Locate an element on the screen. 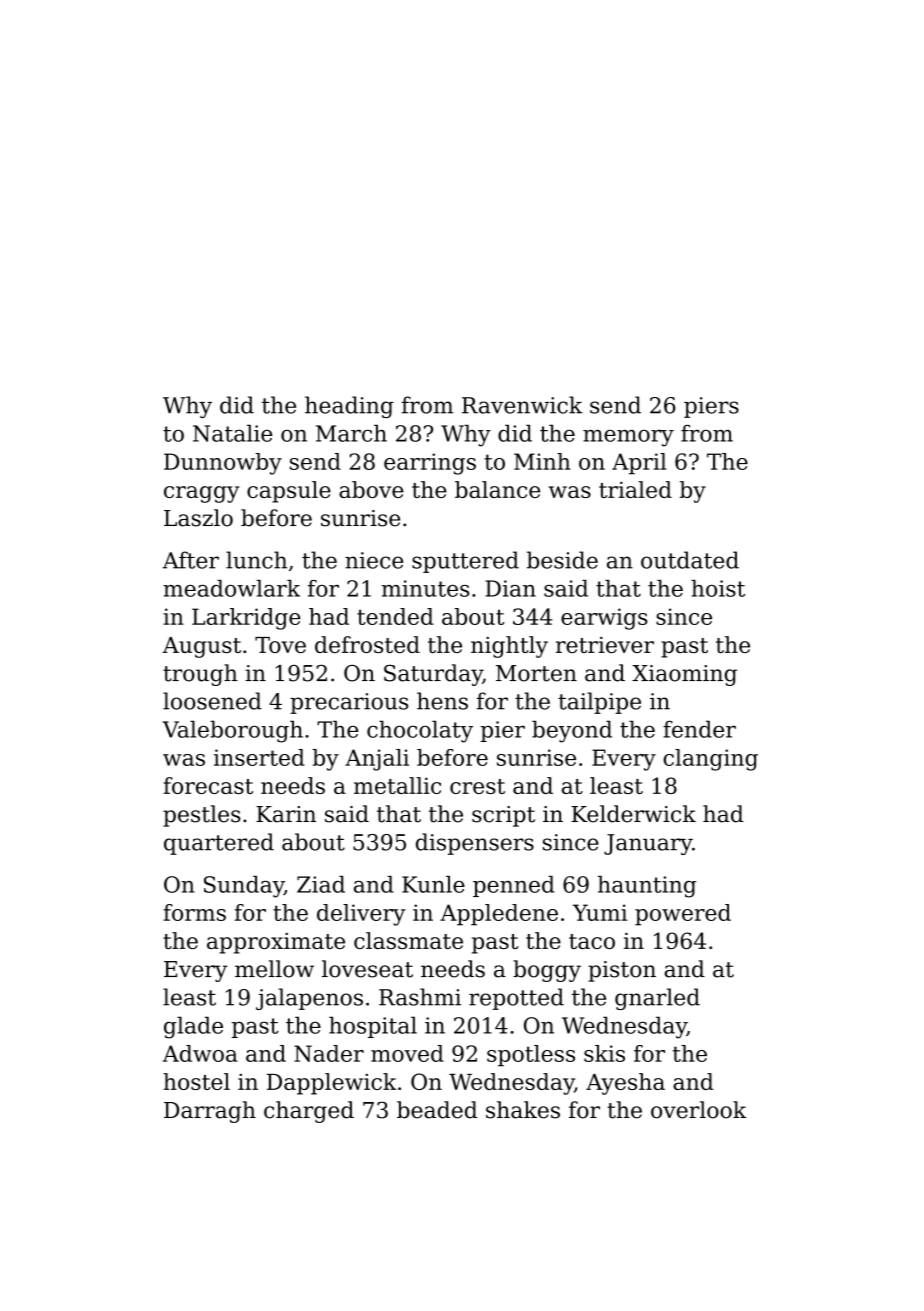  glade is located at coordinates (193, 1027).
